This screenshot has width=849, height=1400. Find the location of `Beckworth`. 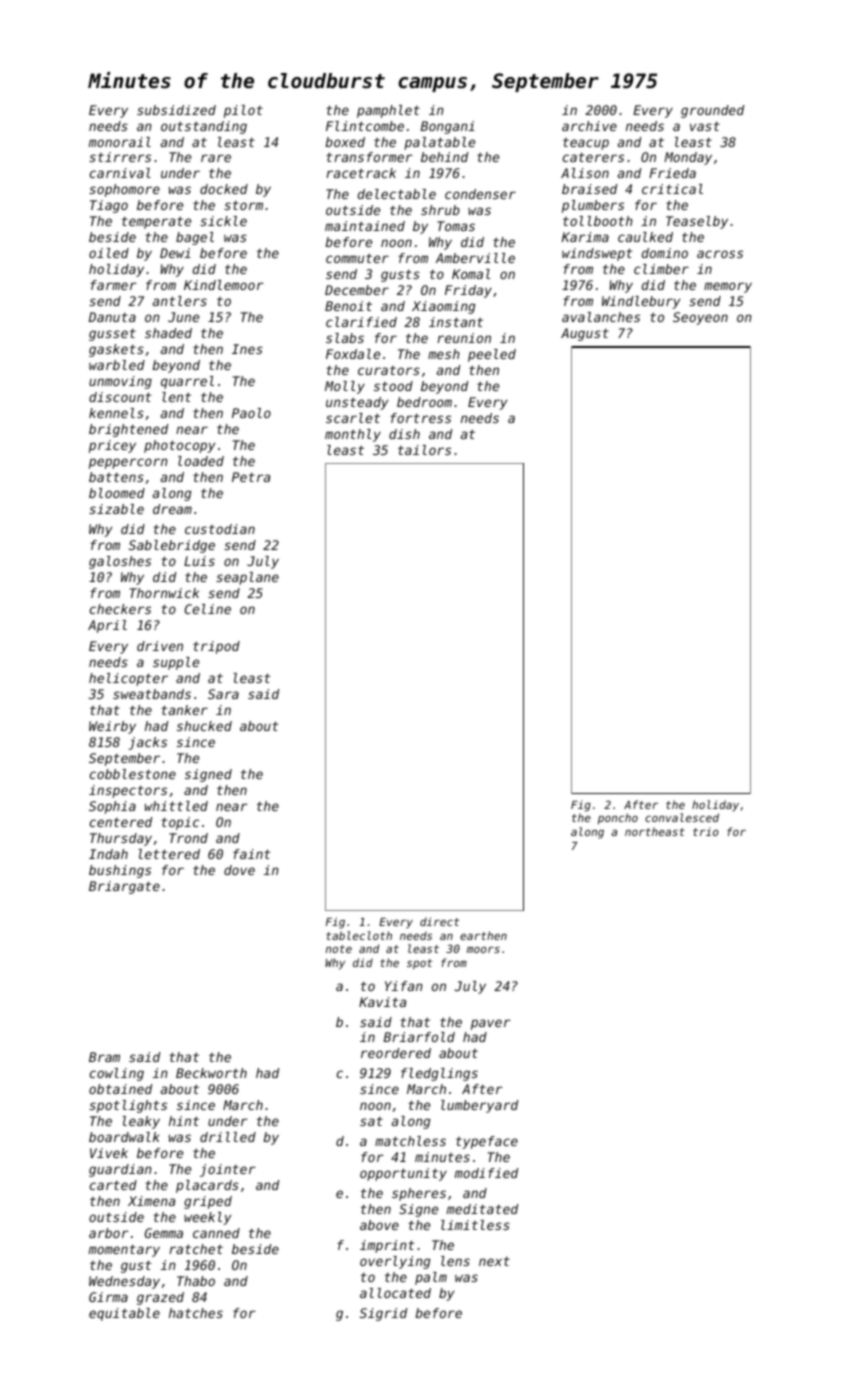

Beckworth is located at coordinates (211, 1073).
